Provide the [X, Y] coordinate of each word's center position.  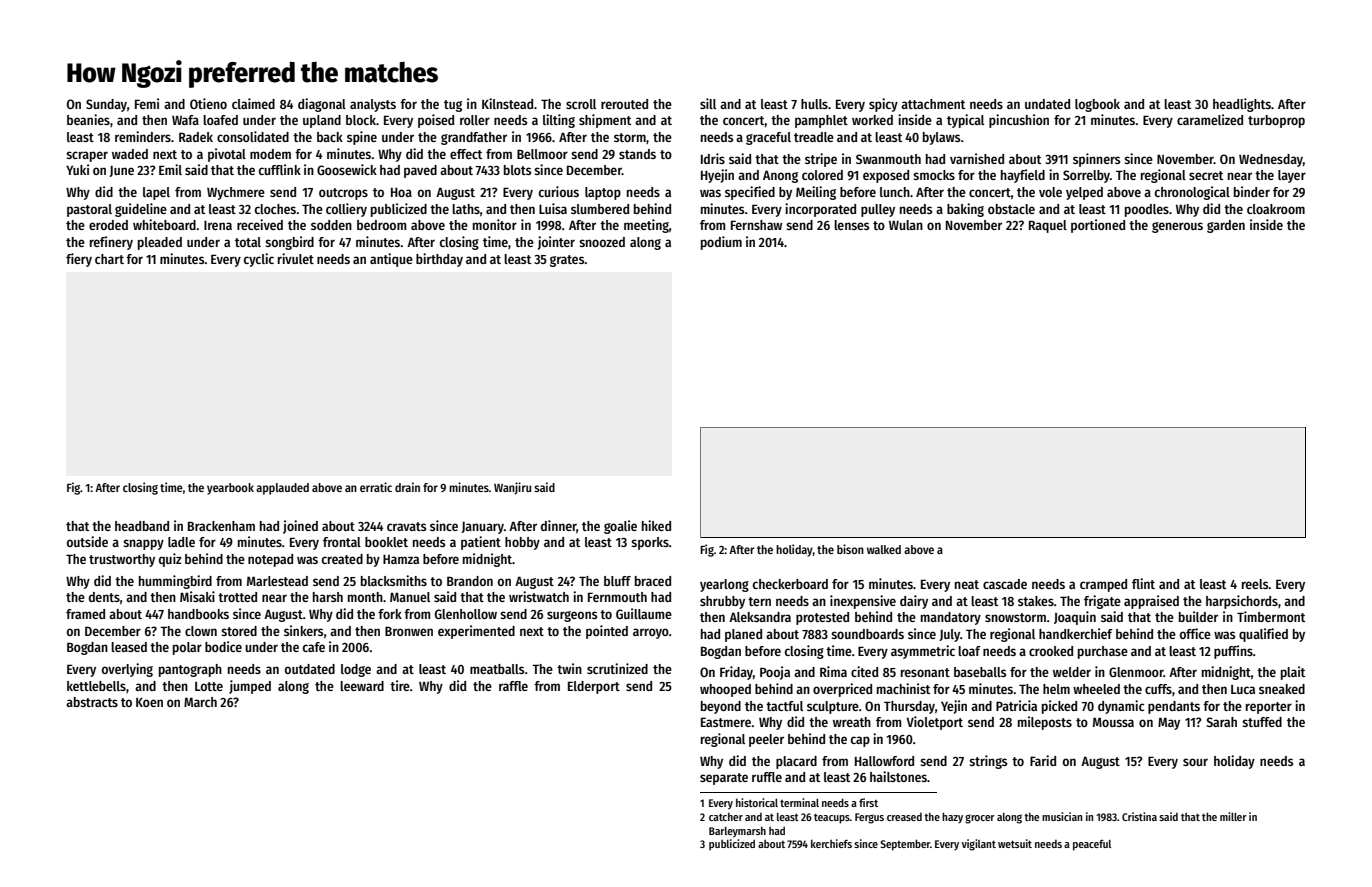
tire [400, 685]
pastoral [89, 210]
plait [1293, 673]
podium [721, 243]
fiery [79, 260]
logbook [1097, 105]
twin [569, 668]
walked [884, 549]
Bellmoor [542, 154]
